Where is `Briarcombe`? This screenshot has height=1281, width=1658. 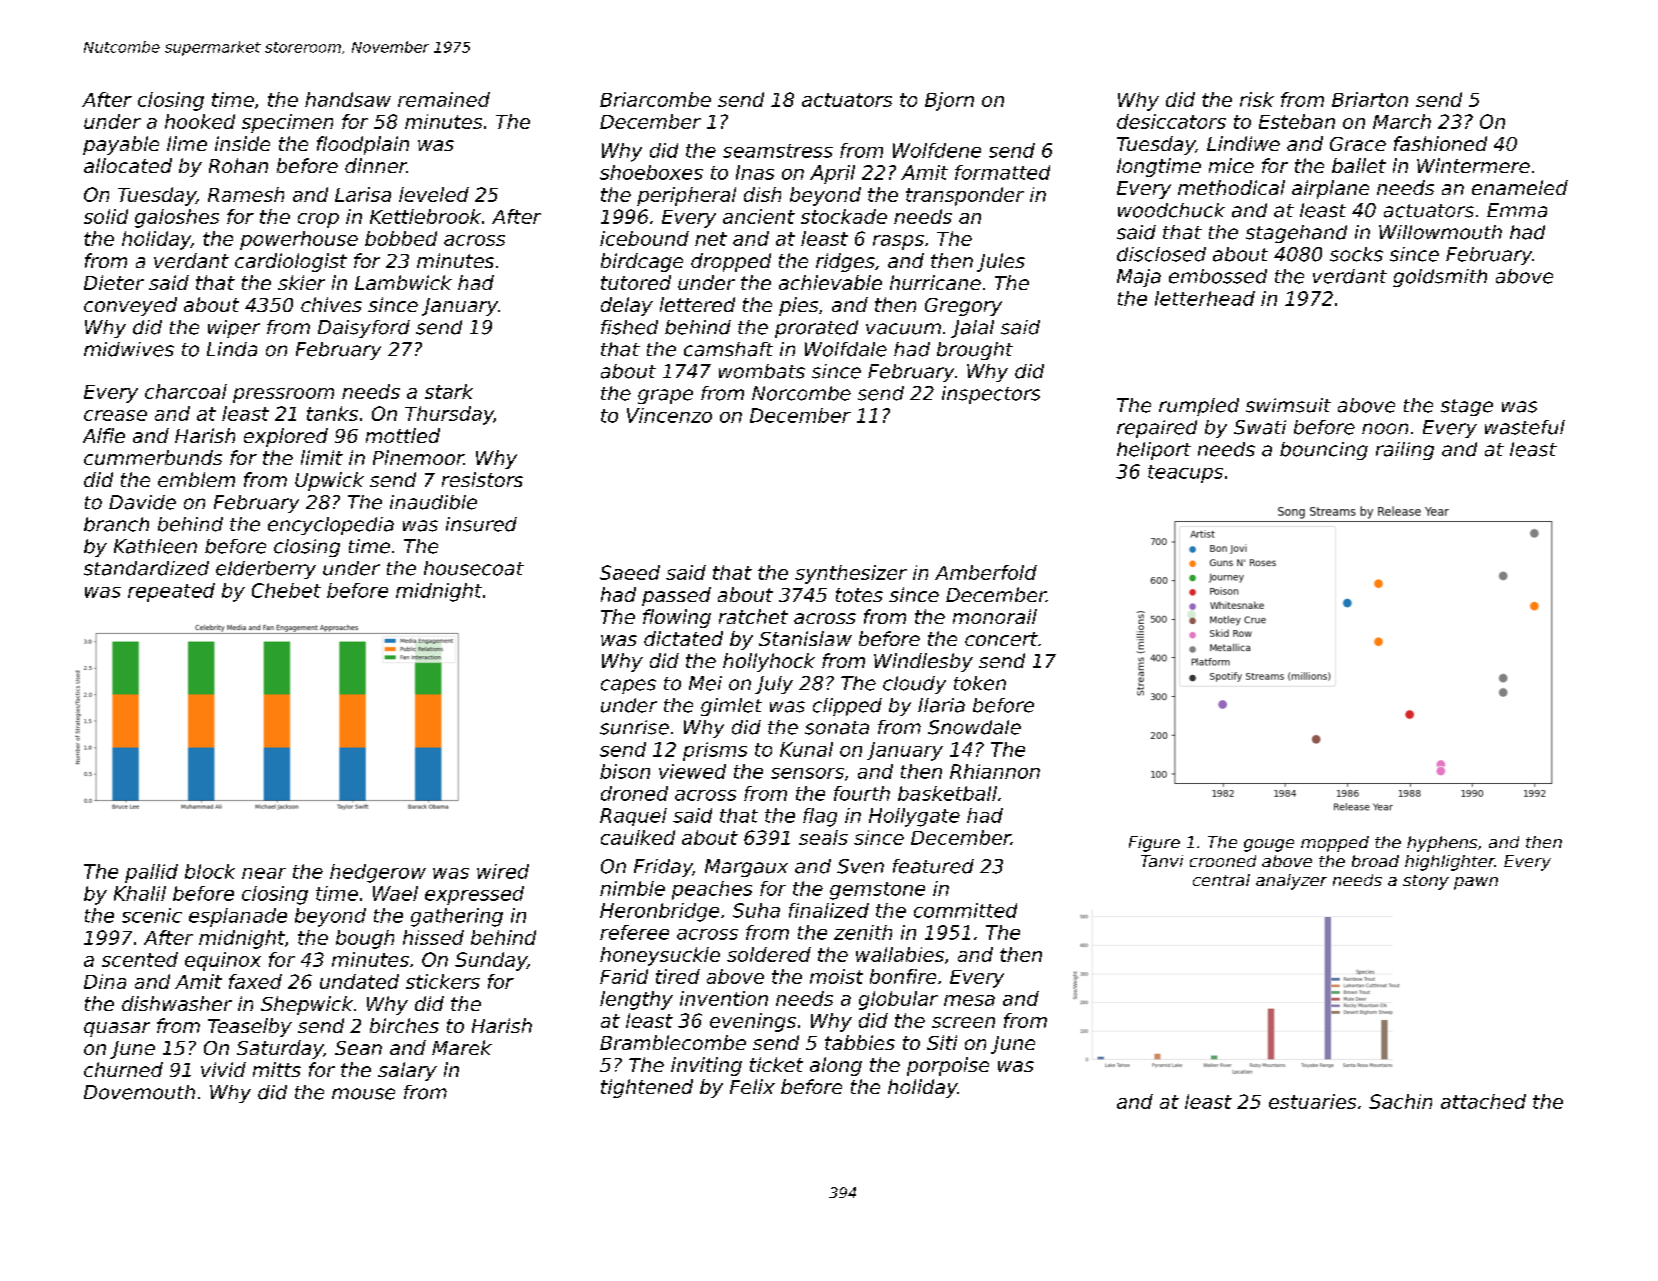
Briarcombe is located at coordinates (655, 99).
